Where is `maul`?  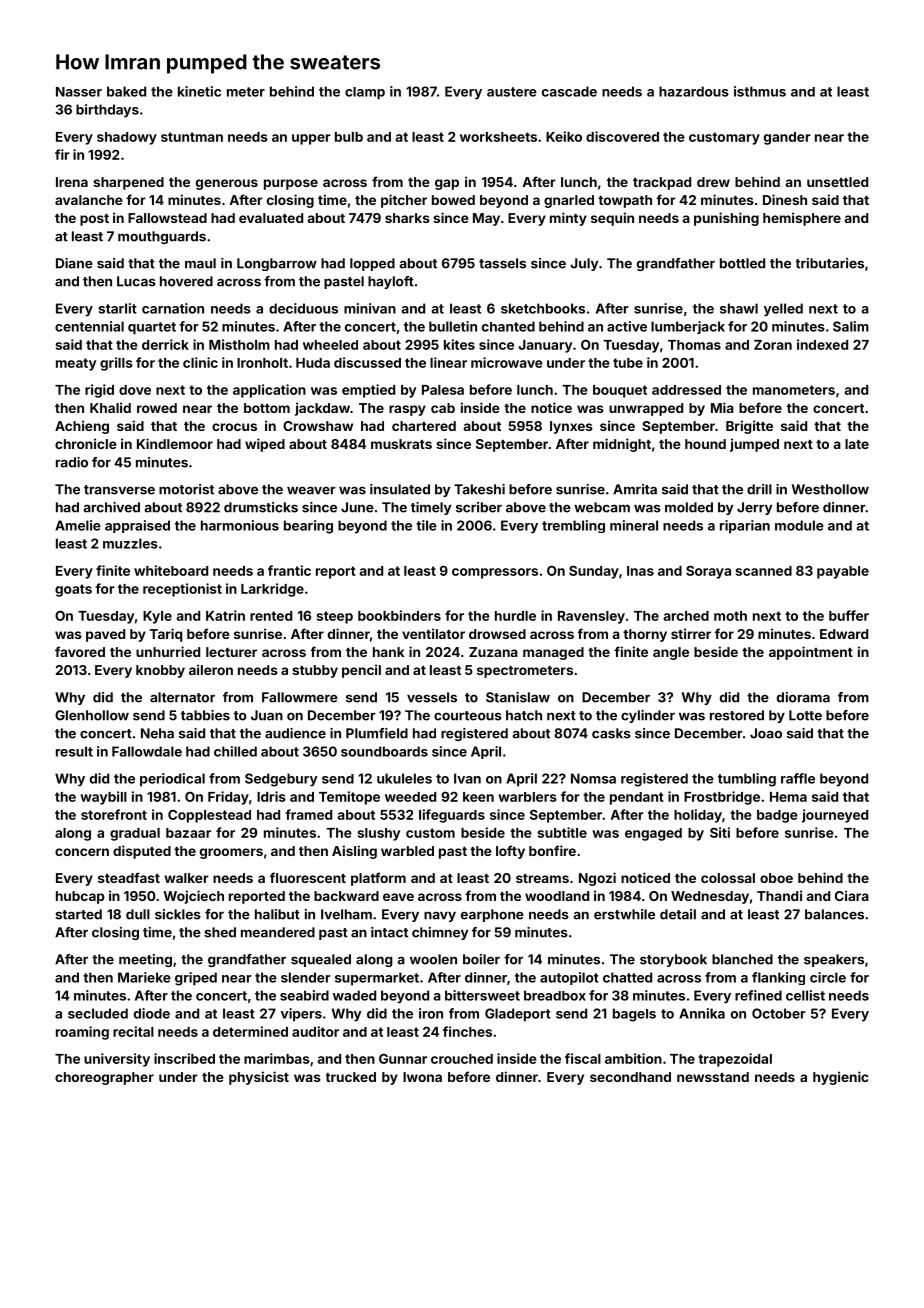
maul is located at coordinates (200, 263).
